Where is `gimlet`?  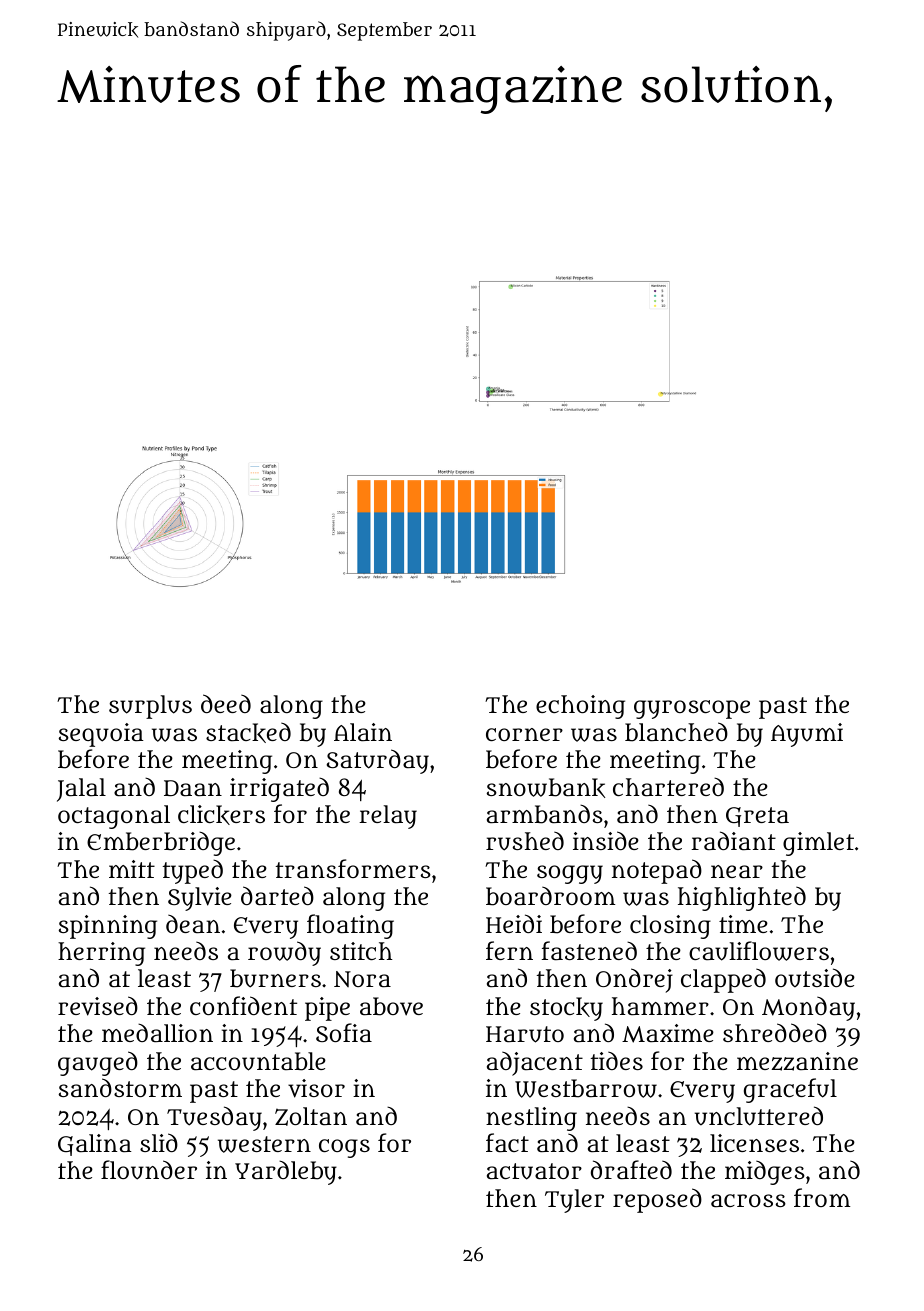 gimlet is located at coordinates (818, 844).
